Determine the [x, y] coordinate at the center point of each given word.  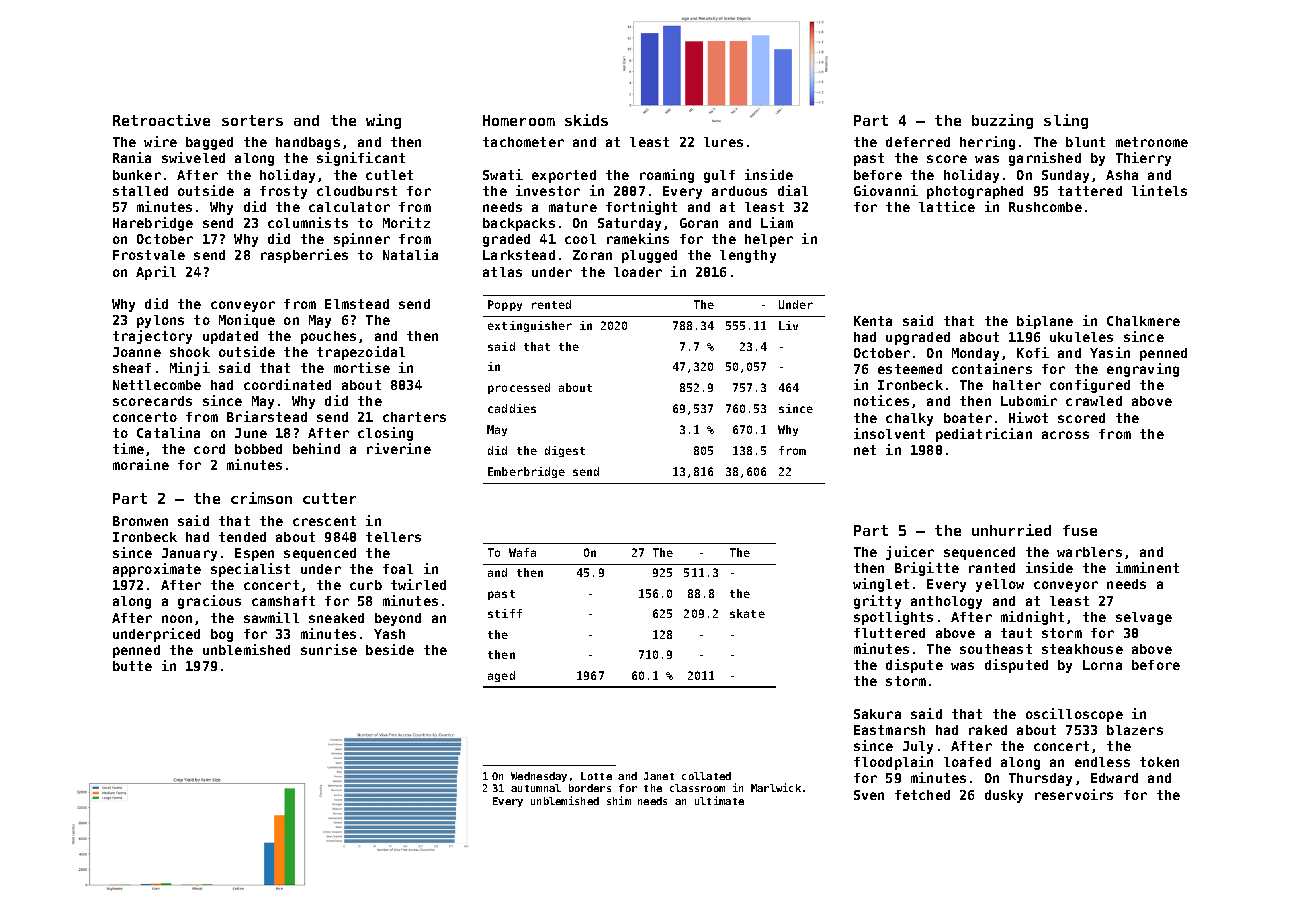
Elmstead [357, 304]
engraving [1143, 370]
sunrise [329, 649]
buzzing [1002, 121]
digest [565, 451]
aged [501, 676]
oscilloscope [1074, 715]
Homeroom [519, 120]
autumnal [536, 788]
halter [1017, 385]
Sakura [877, 714]
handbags [308, 143]
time [128, 448]
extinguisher [530, 326]
